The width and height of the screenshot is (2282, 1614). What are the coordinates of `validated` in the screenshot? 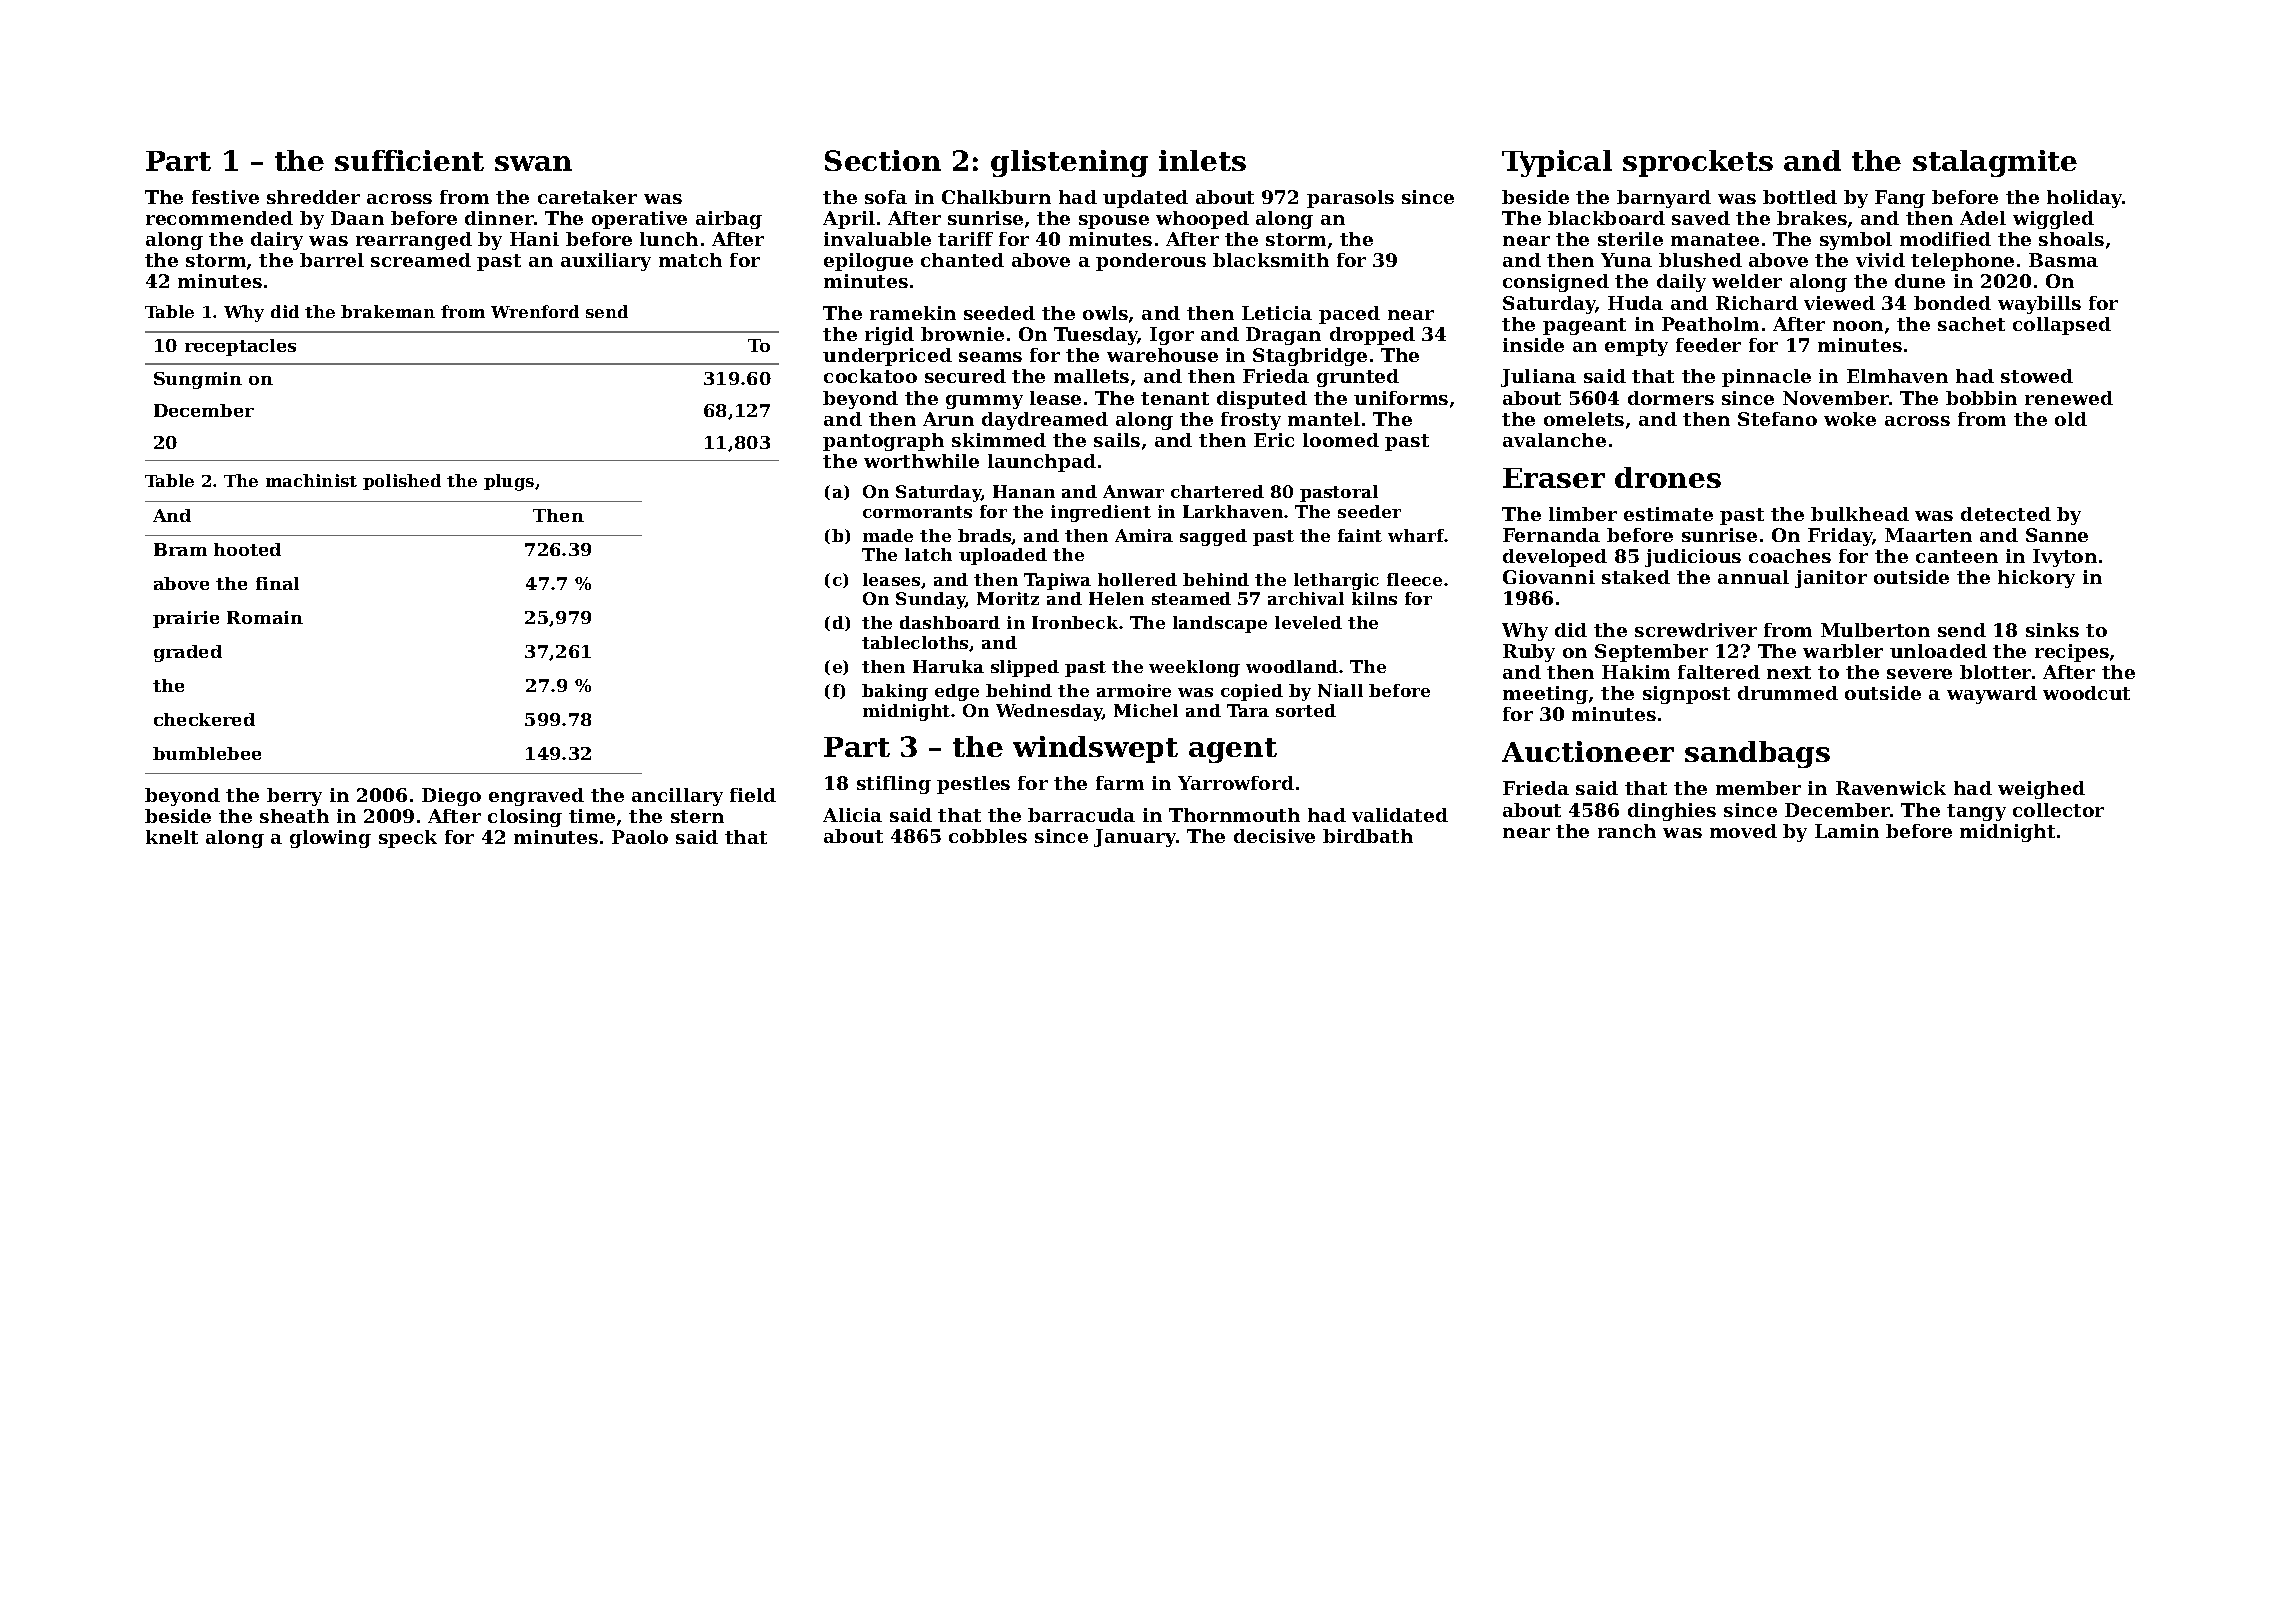 It's located at (1400, 815).
